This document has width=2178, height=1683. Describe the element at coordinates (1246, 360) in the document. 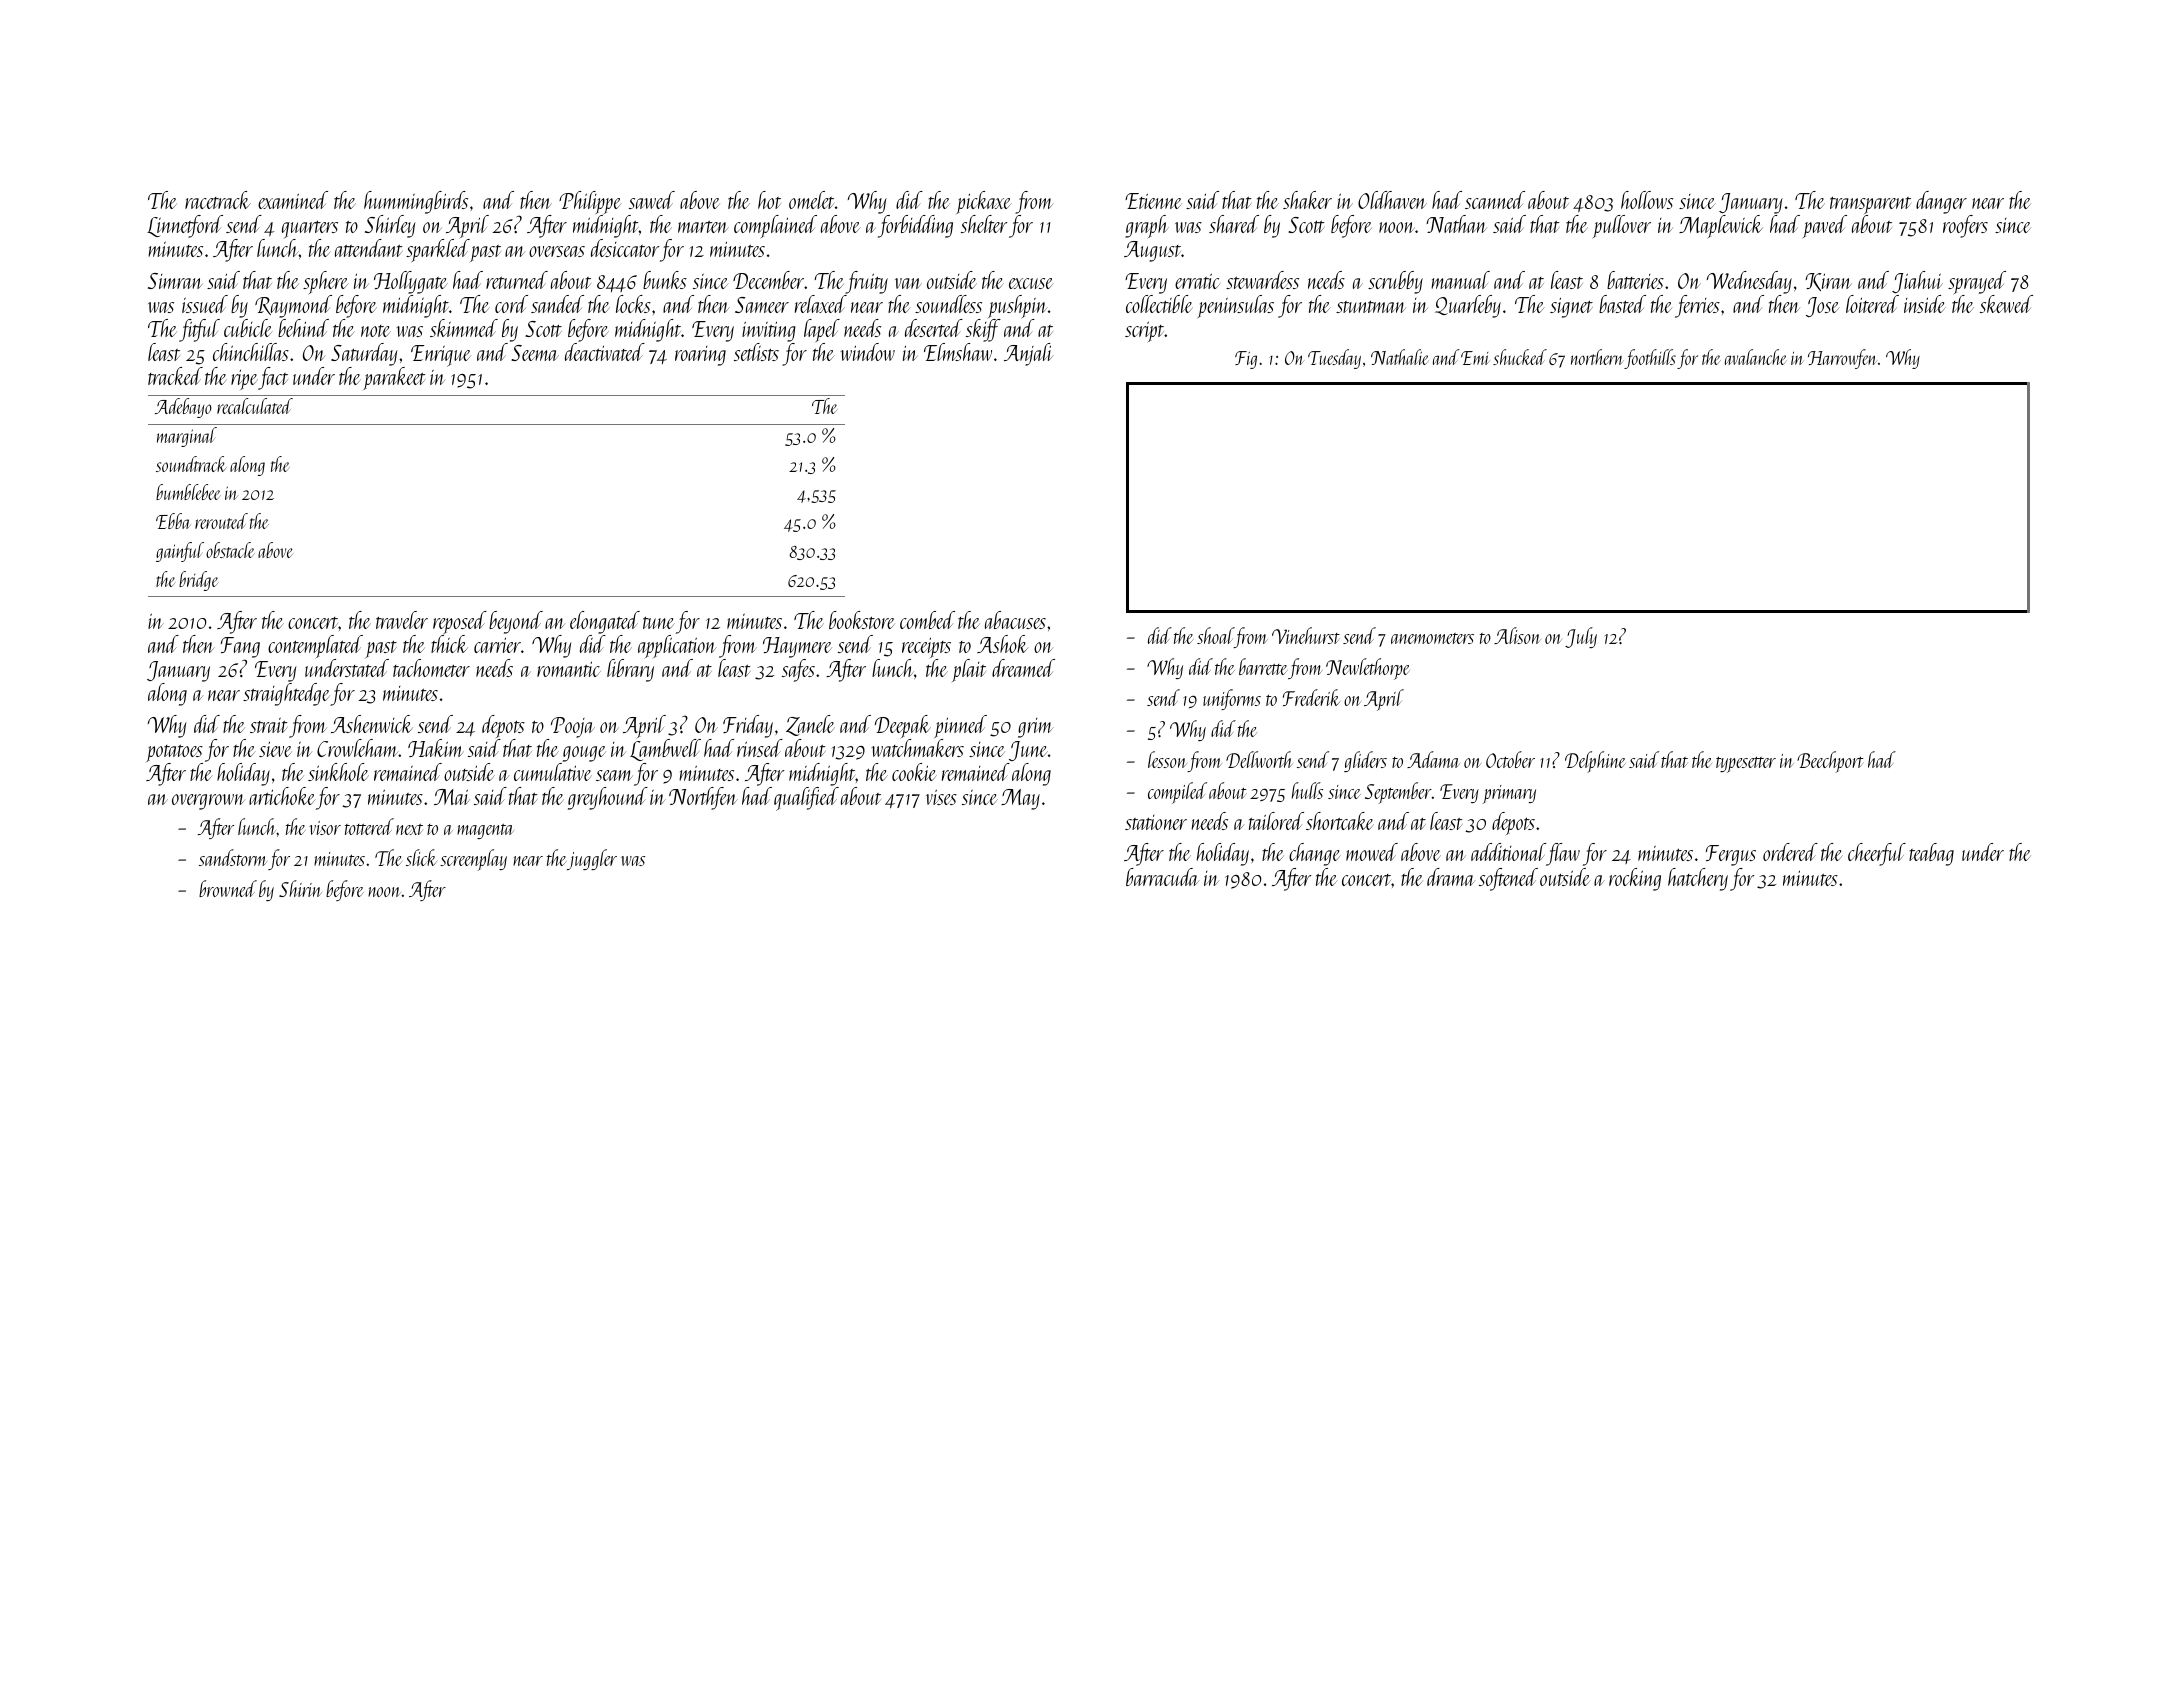

I see `Fig` at that location.
